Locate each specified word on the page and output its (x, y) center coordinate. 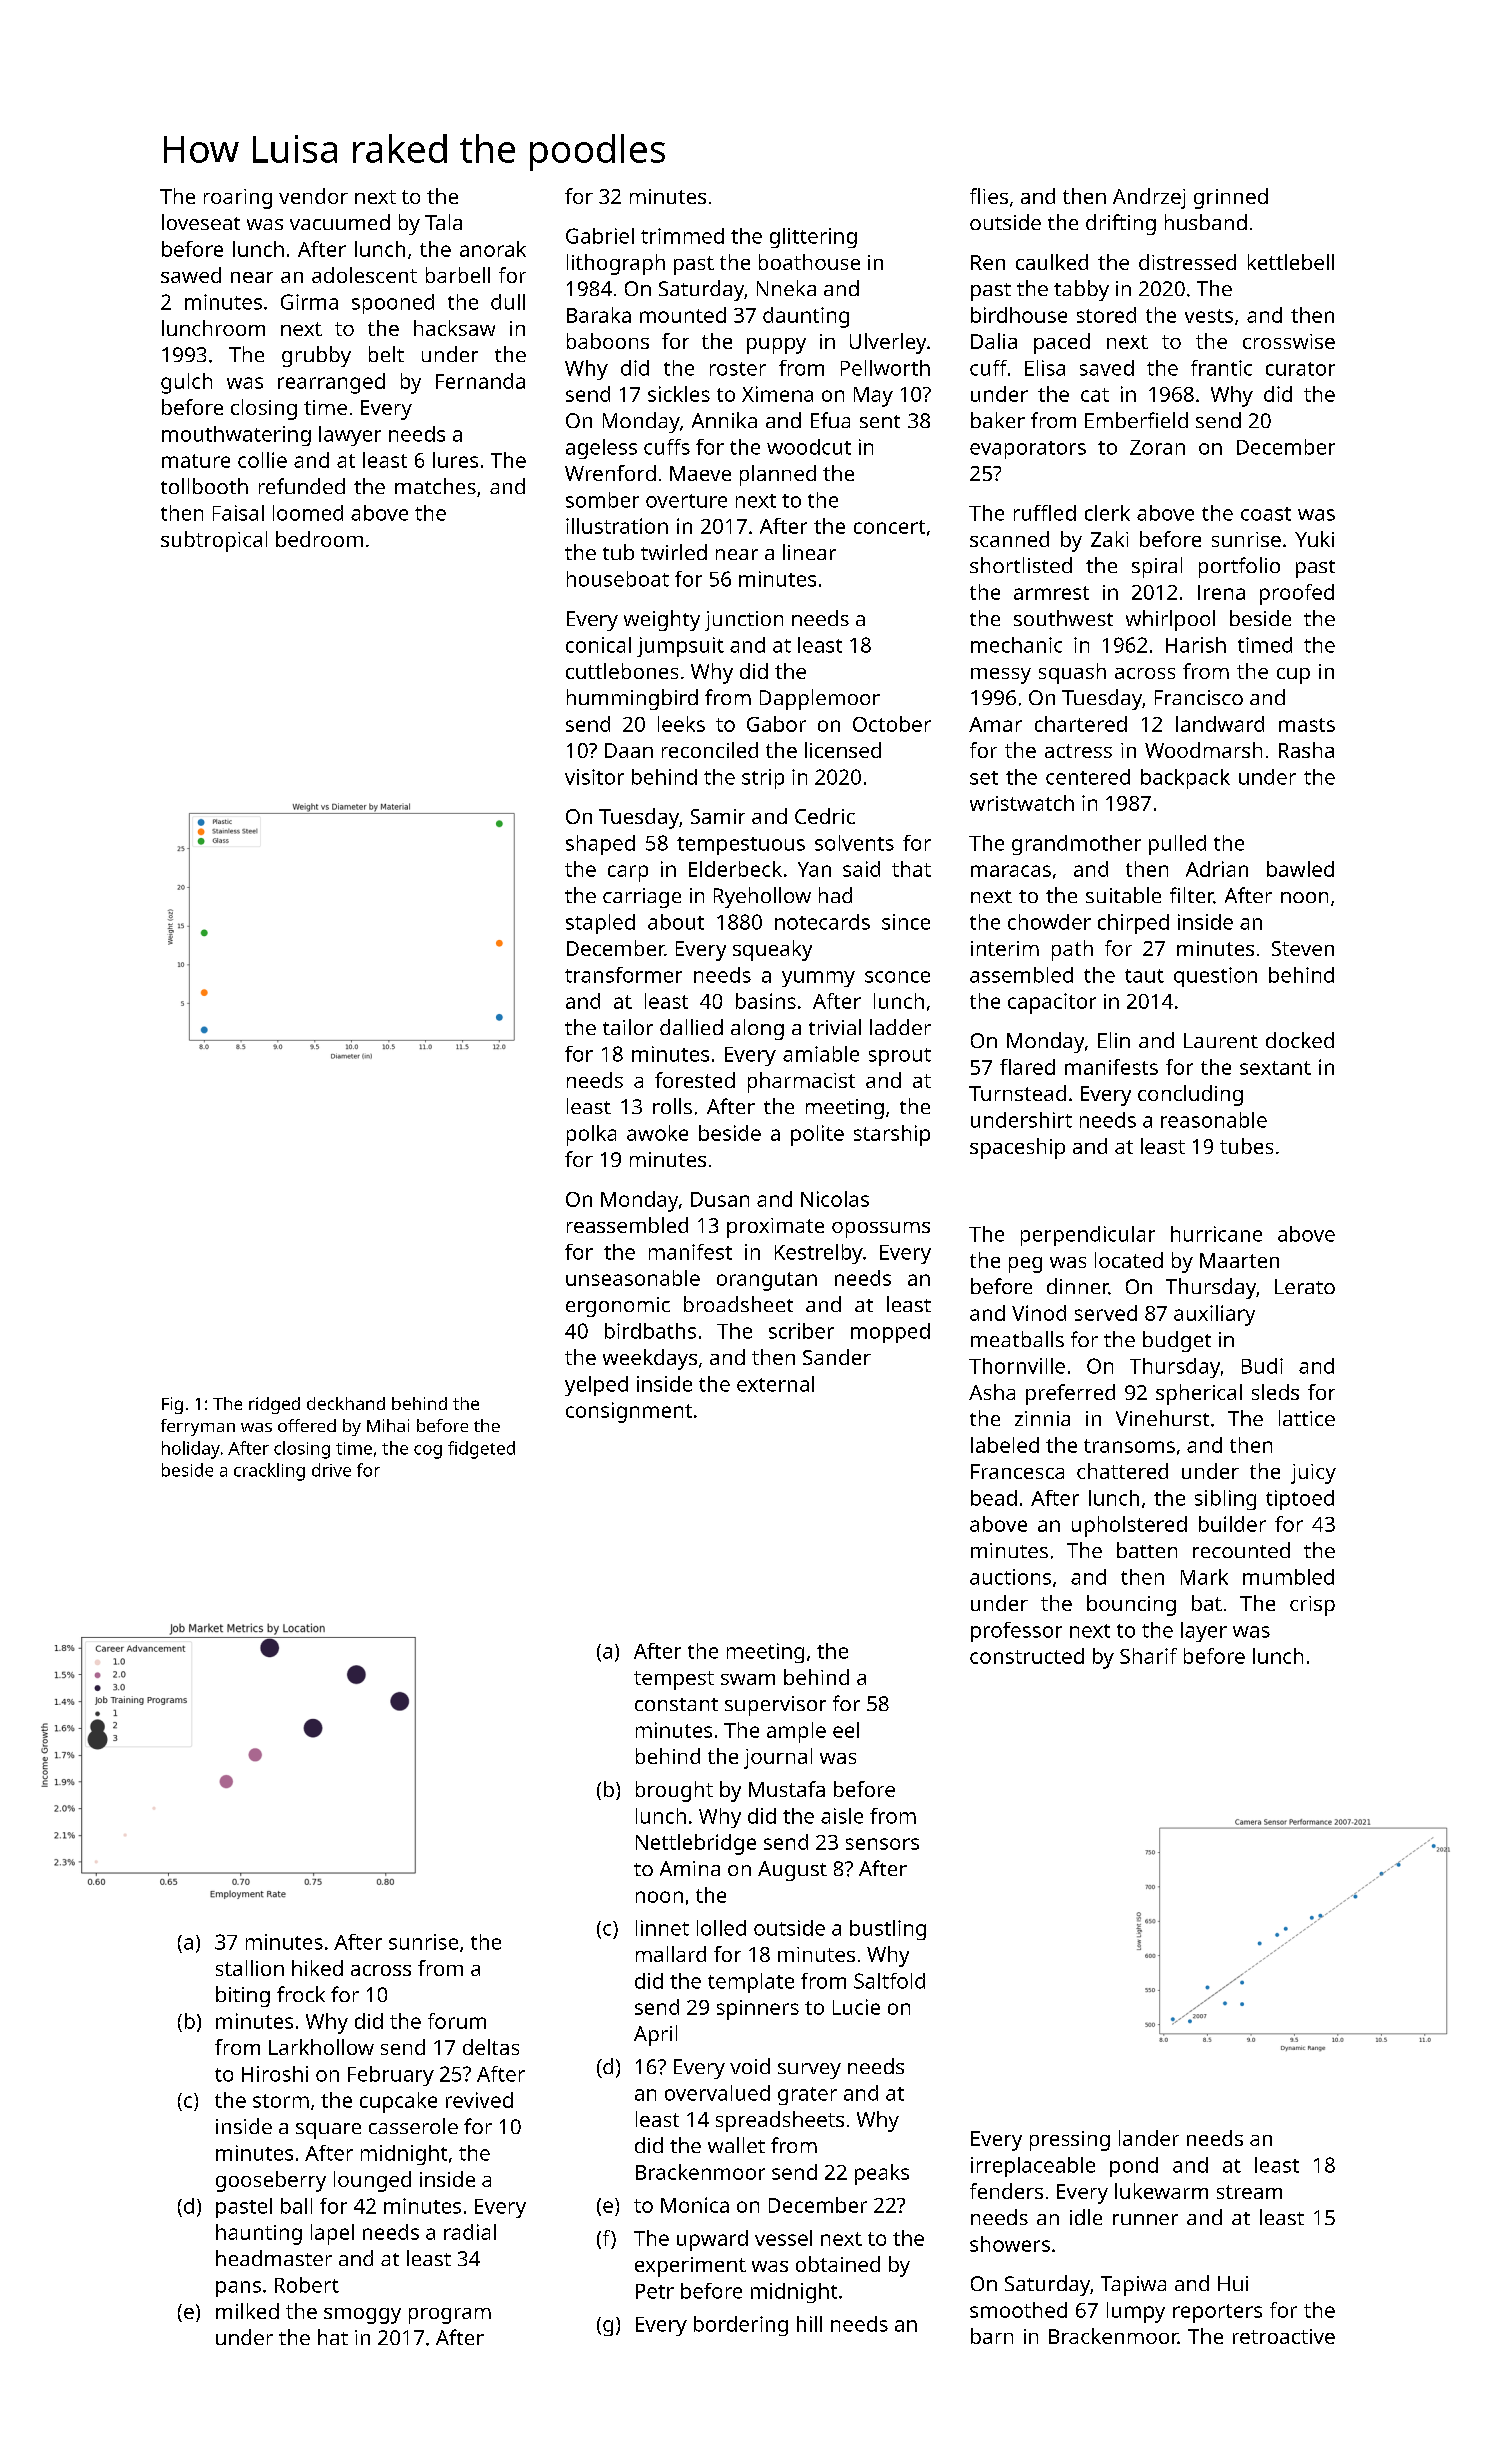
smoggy (362, 2316)
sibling (1225, 1500)
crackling (269, 1472)
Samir (718, 816)
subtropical (214, 541)
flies (989, 196)
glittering (813, 238)
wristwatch (1022, 803)
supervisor (775, 1706)
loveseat (201, 222)
